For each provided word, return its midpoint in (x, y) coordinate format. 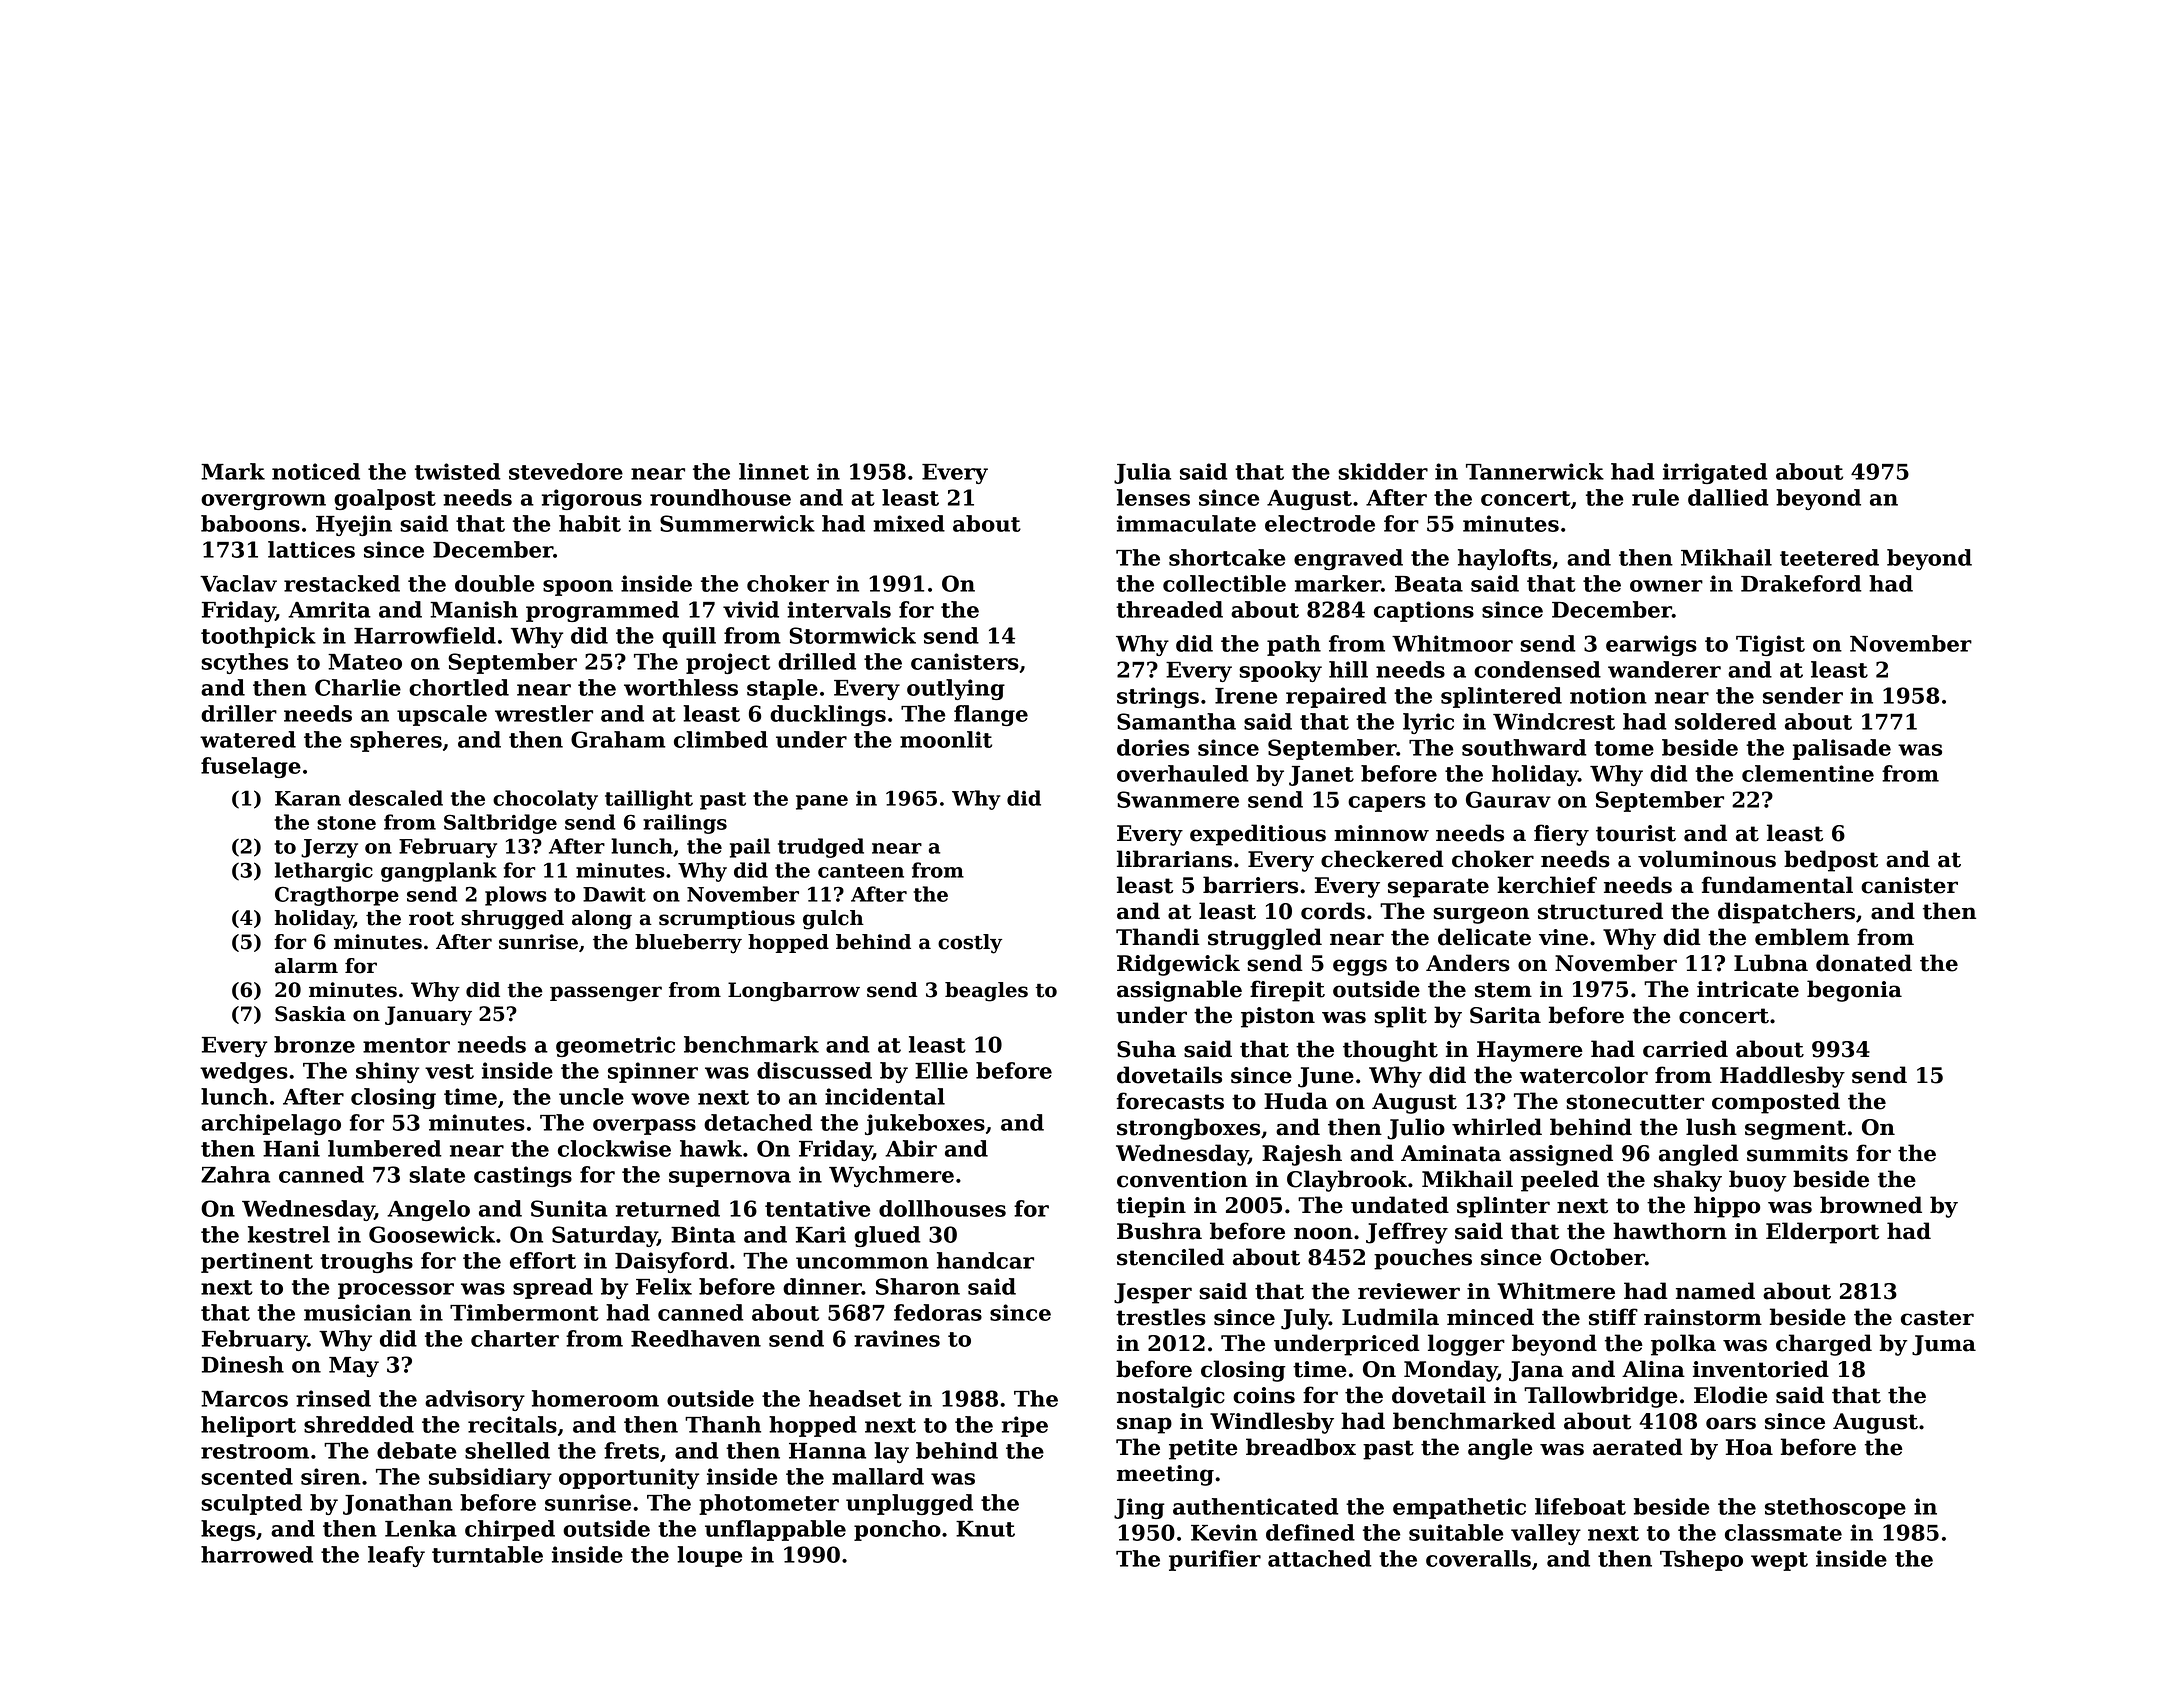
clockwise (614, 1148)
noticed (316, 471)
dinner (822, 1286)
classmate (1783, 1532)
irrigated (1715, 473)
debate (417, 1450)
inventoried (1761, 1369)
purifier (1215, 1560)
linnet (774, 471)
